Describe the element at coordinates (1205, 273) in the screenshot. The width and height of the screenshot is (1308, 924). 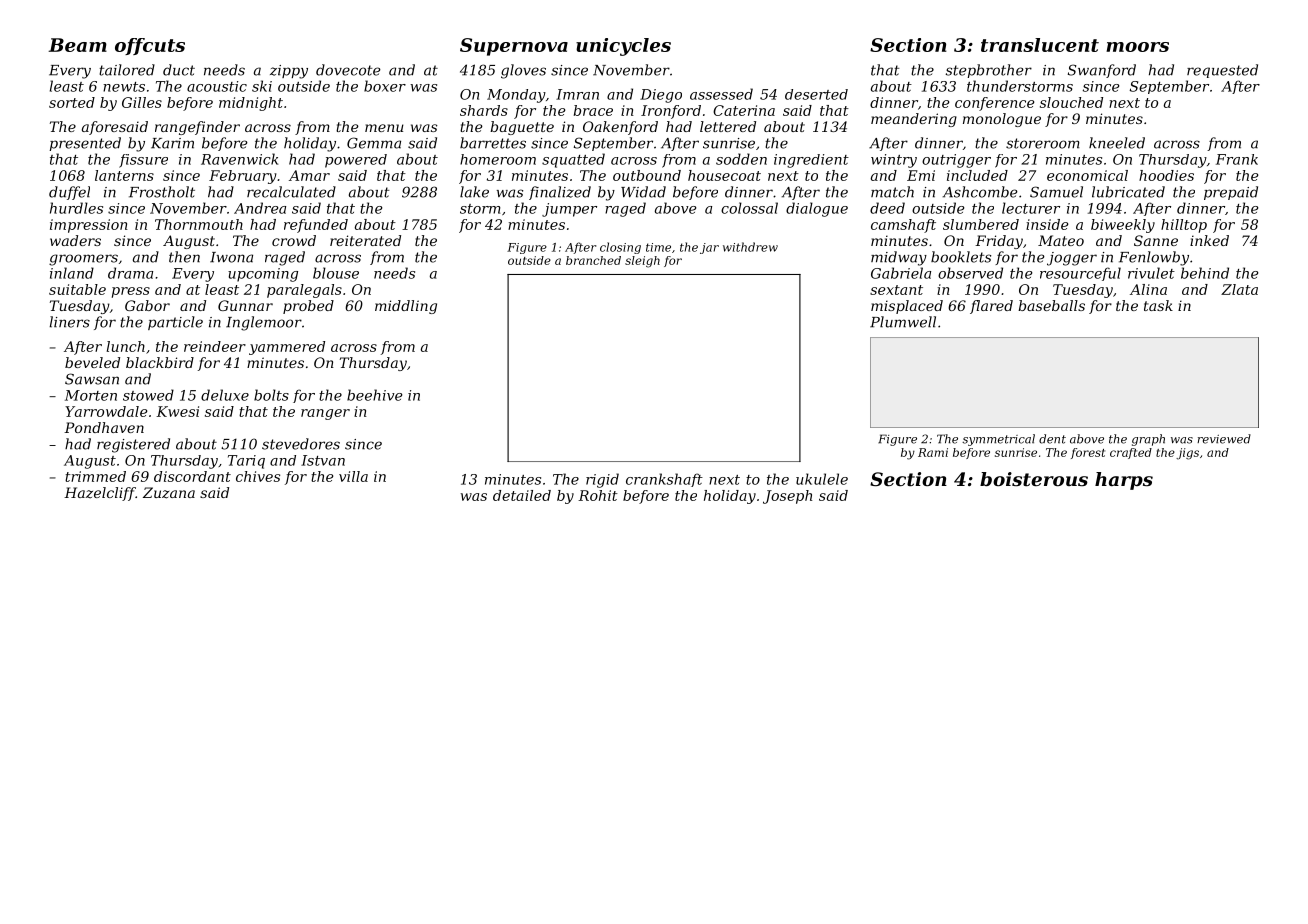
I see `behind` at that location.
